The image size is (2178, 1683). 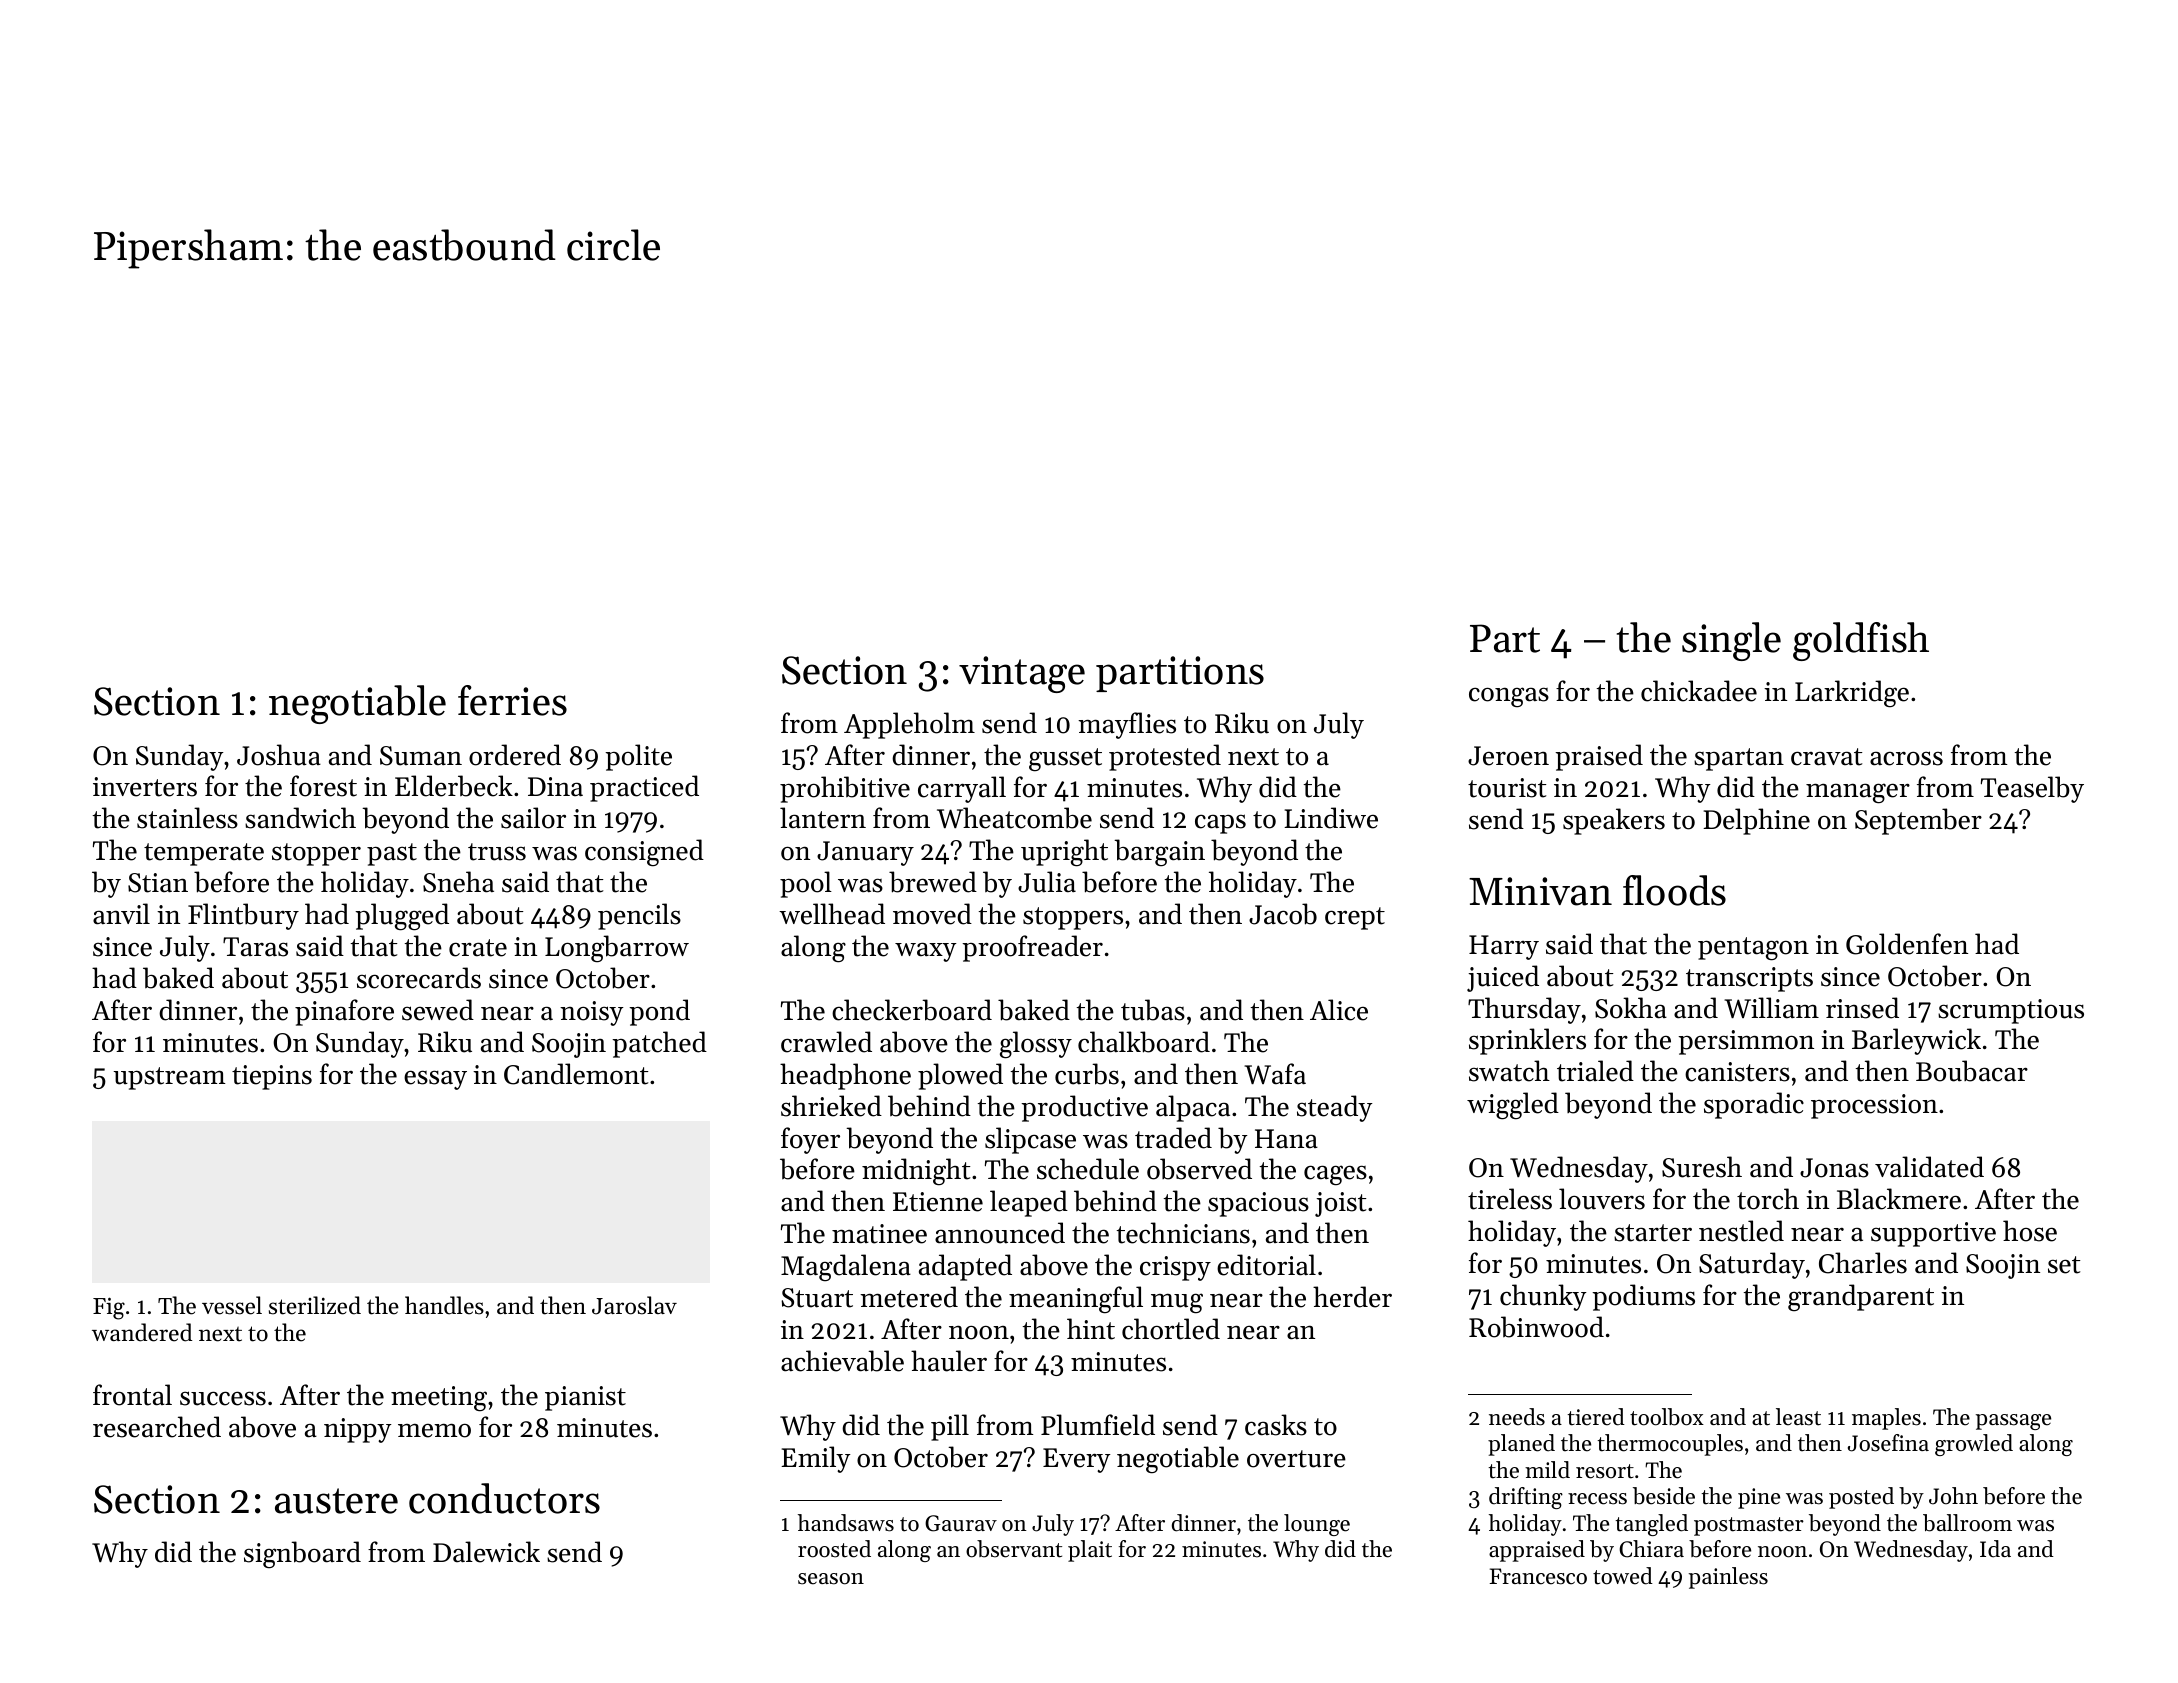 What do you see at coordinates (512, 700) in the screenshot?
I see `ferries` at bounding box center [512, 700].
